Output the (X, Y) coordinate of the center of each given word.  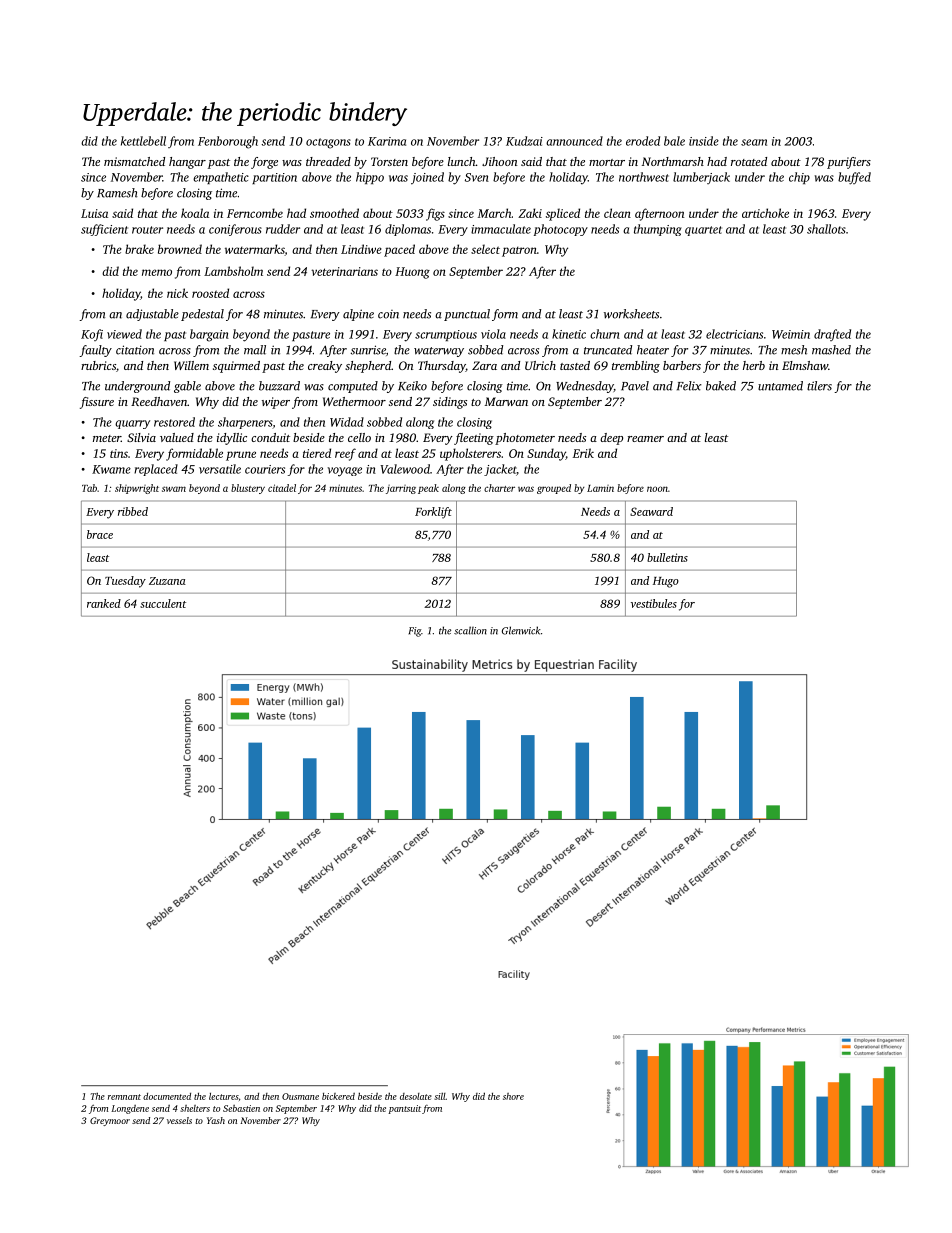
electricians (734, 334)
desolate (416, 1096)
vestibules (654, 603)
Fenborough (228, 142)
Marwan (506, 401)
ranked (104, 603)
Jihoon (499, 161)
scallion (470, 630)
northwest (644, 177)
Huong (412, 273)
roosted (210, 293)
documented (167, 1096)
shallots (826, 229)
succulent (163, 603)
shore (513, 1096)
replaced (156, 470)
